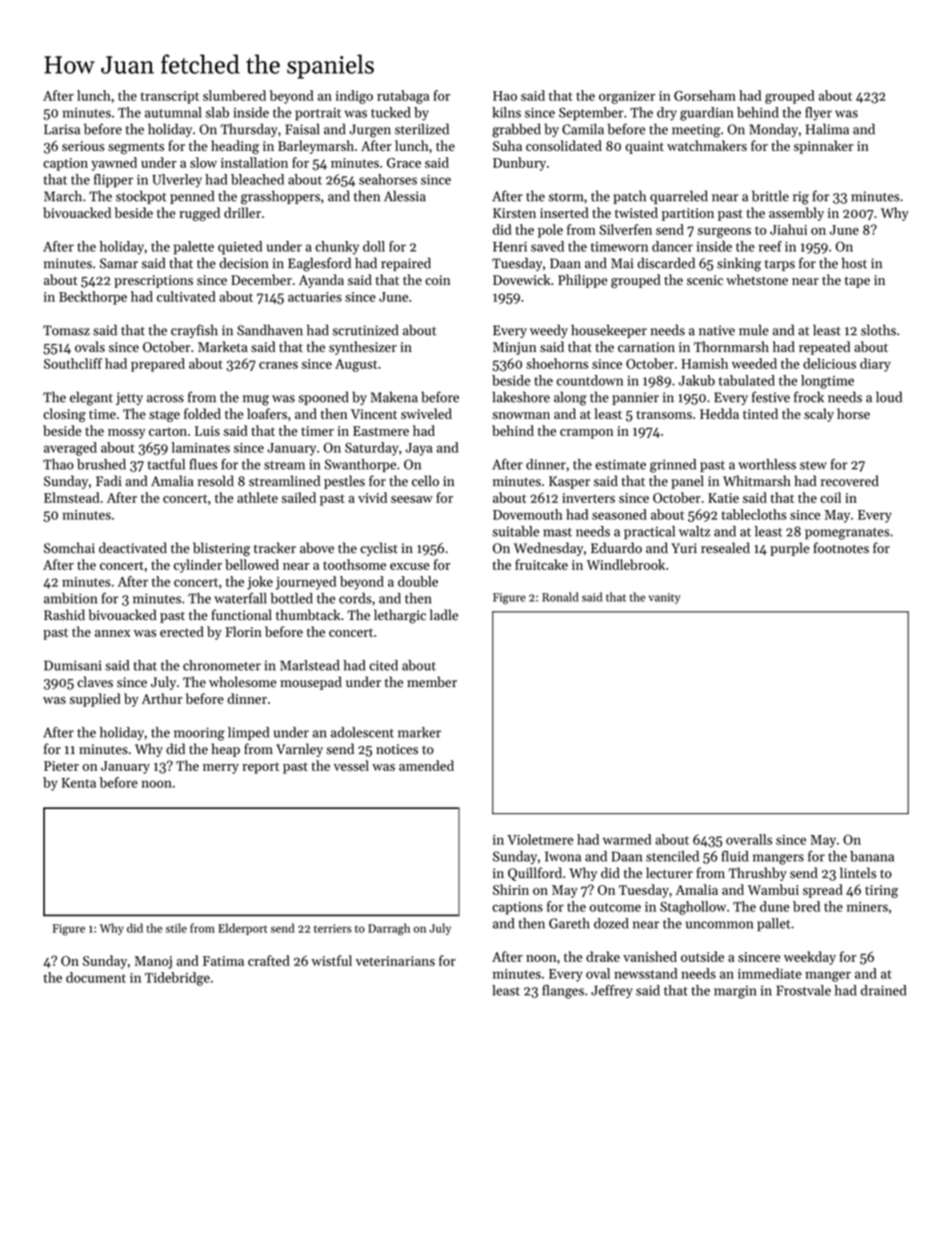  Describe the element at coordinates (63, 196) in the screenshot. I see `March` at that location.
